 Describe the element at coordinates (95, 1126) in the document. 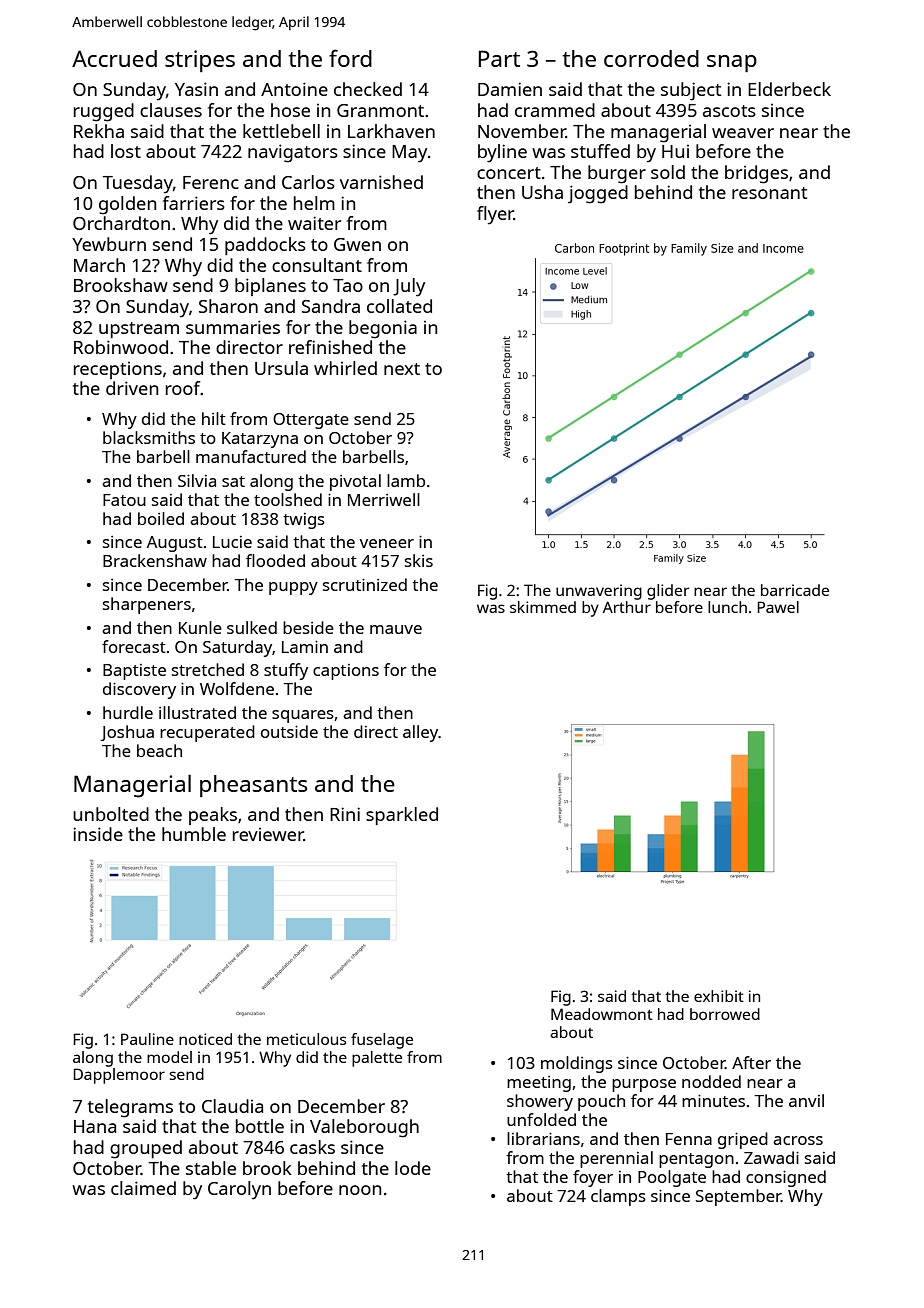

I see `Hana` at that location.
